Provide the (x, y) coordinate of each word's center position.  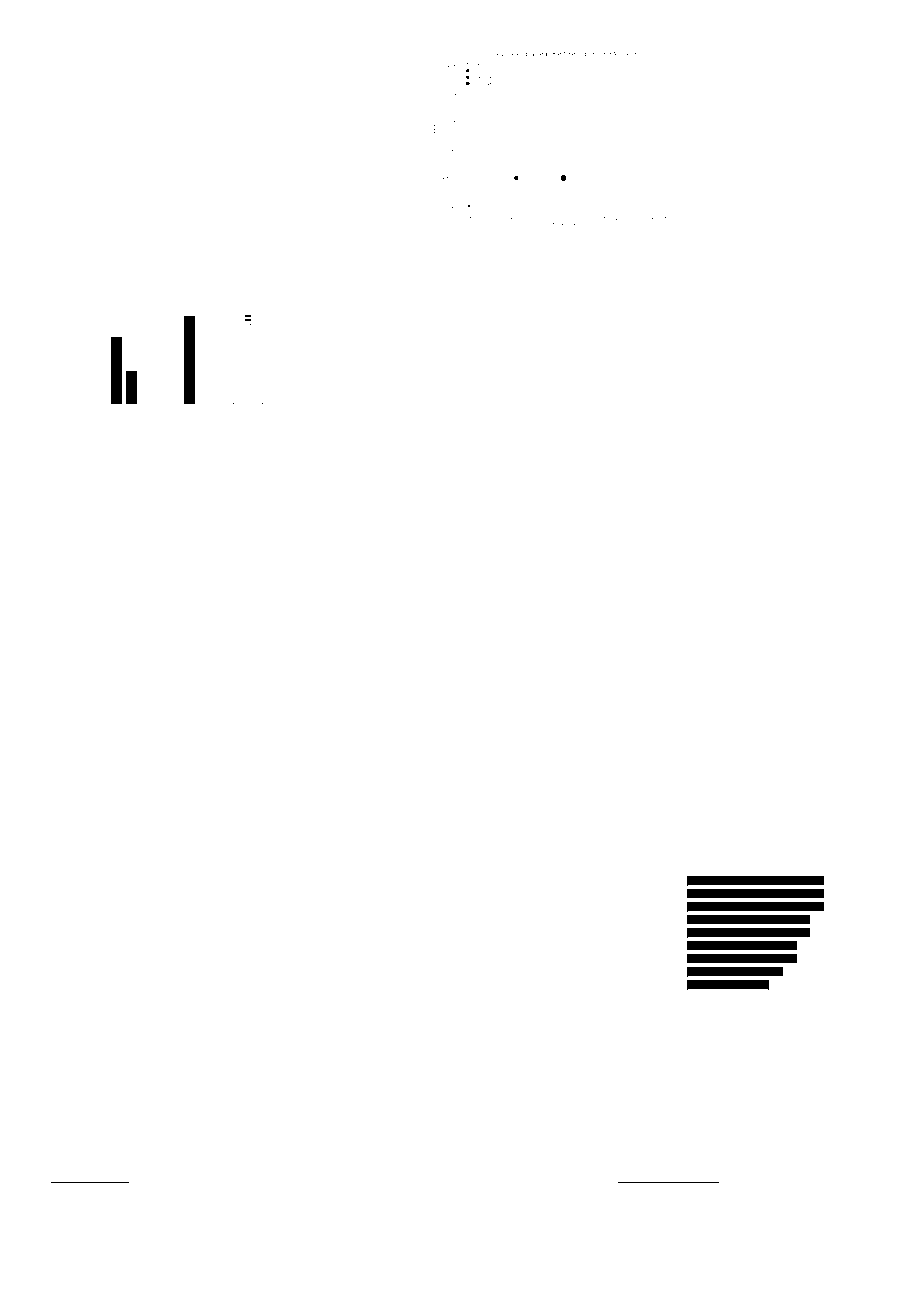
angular (480, 1260)
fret (758, 1118)
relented (123, 816)
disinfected (695, 569)
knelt (110, 612)
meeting (529, 1055)
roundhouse (388, 872)
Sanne (188, 1264)
